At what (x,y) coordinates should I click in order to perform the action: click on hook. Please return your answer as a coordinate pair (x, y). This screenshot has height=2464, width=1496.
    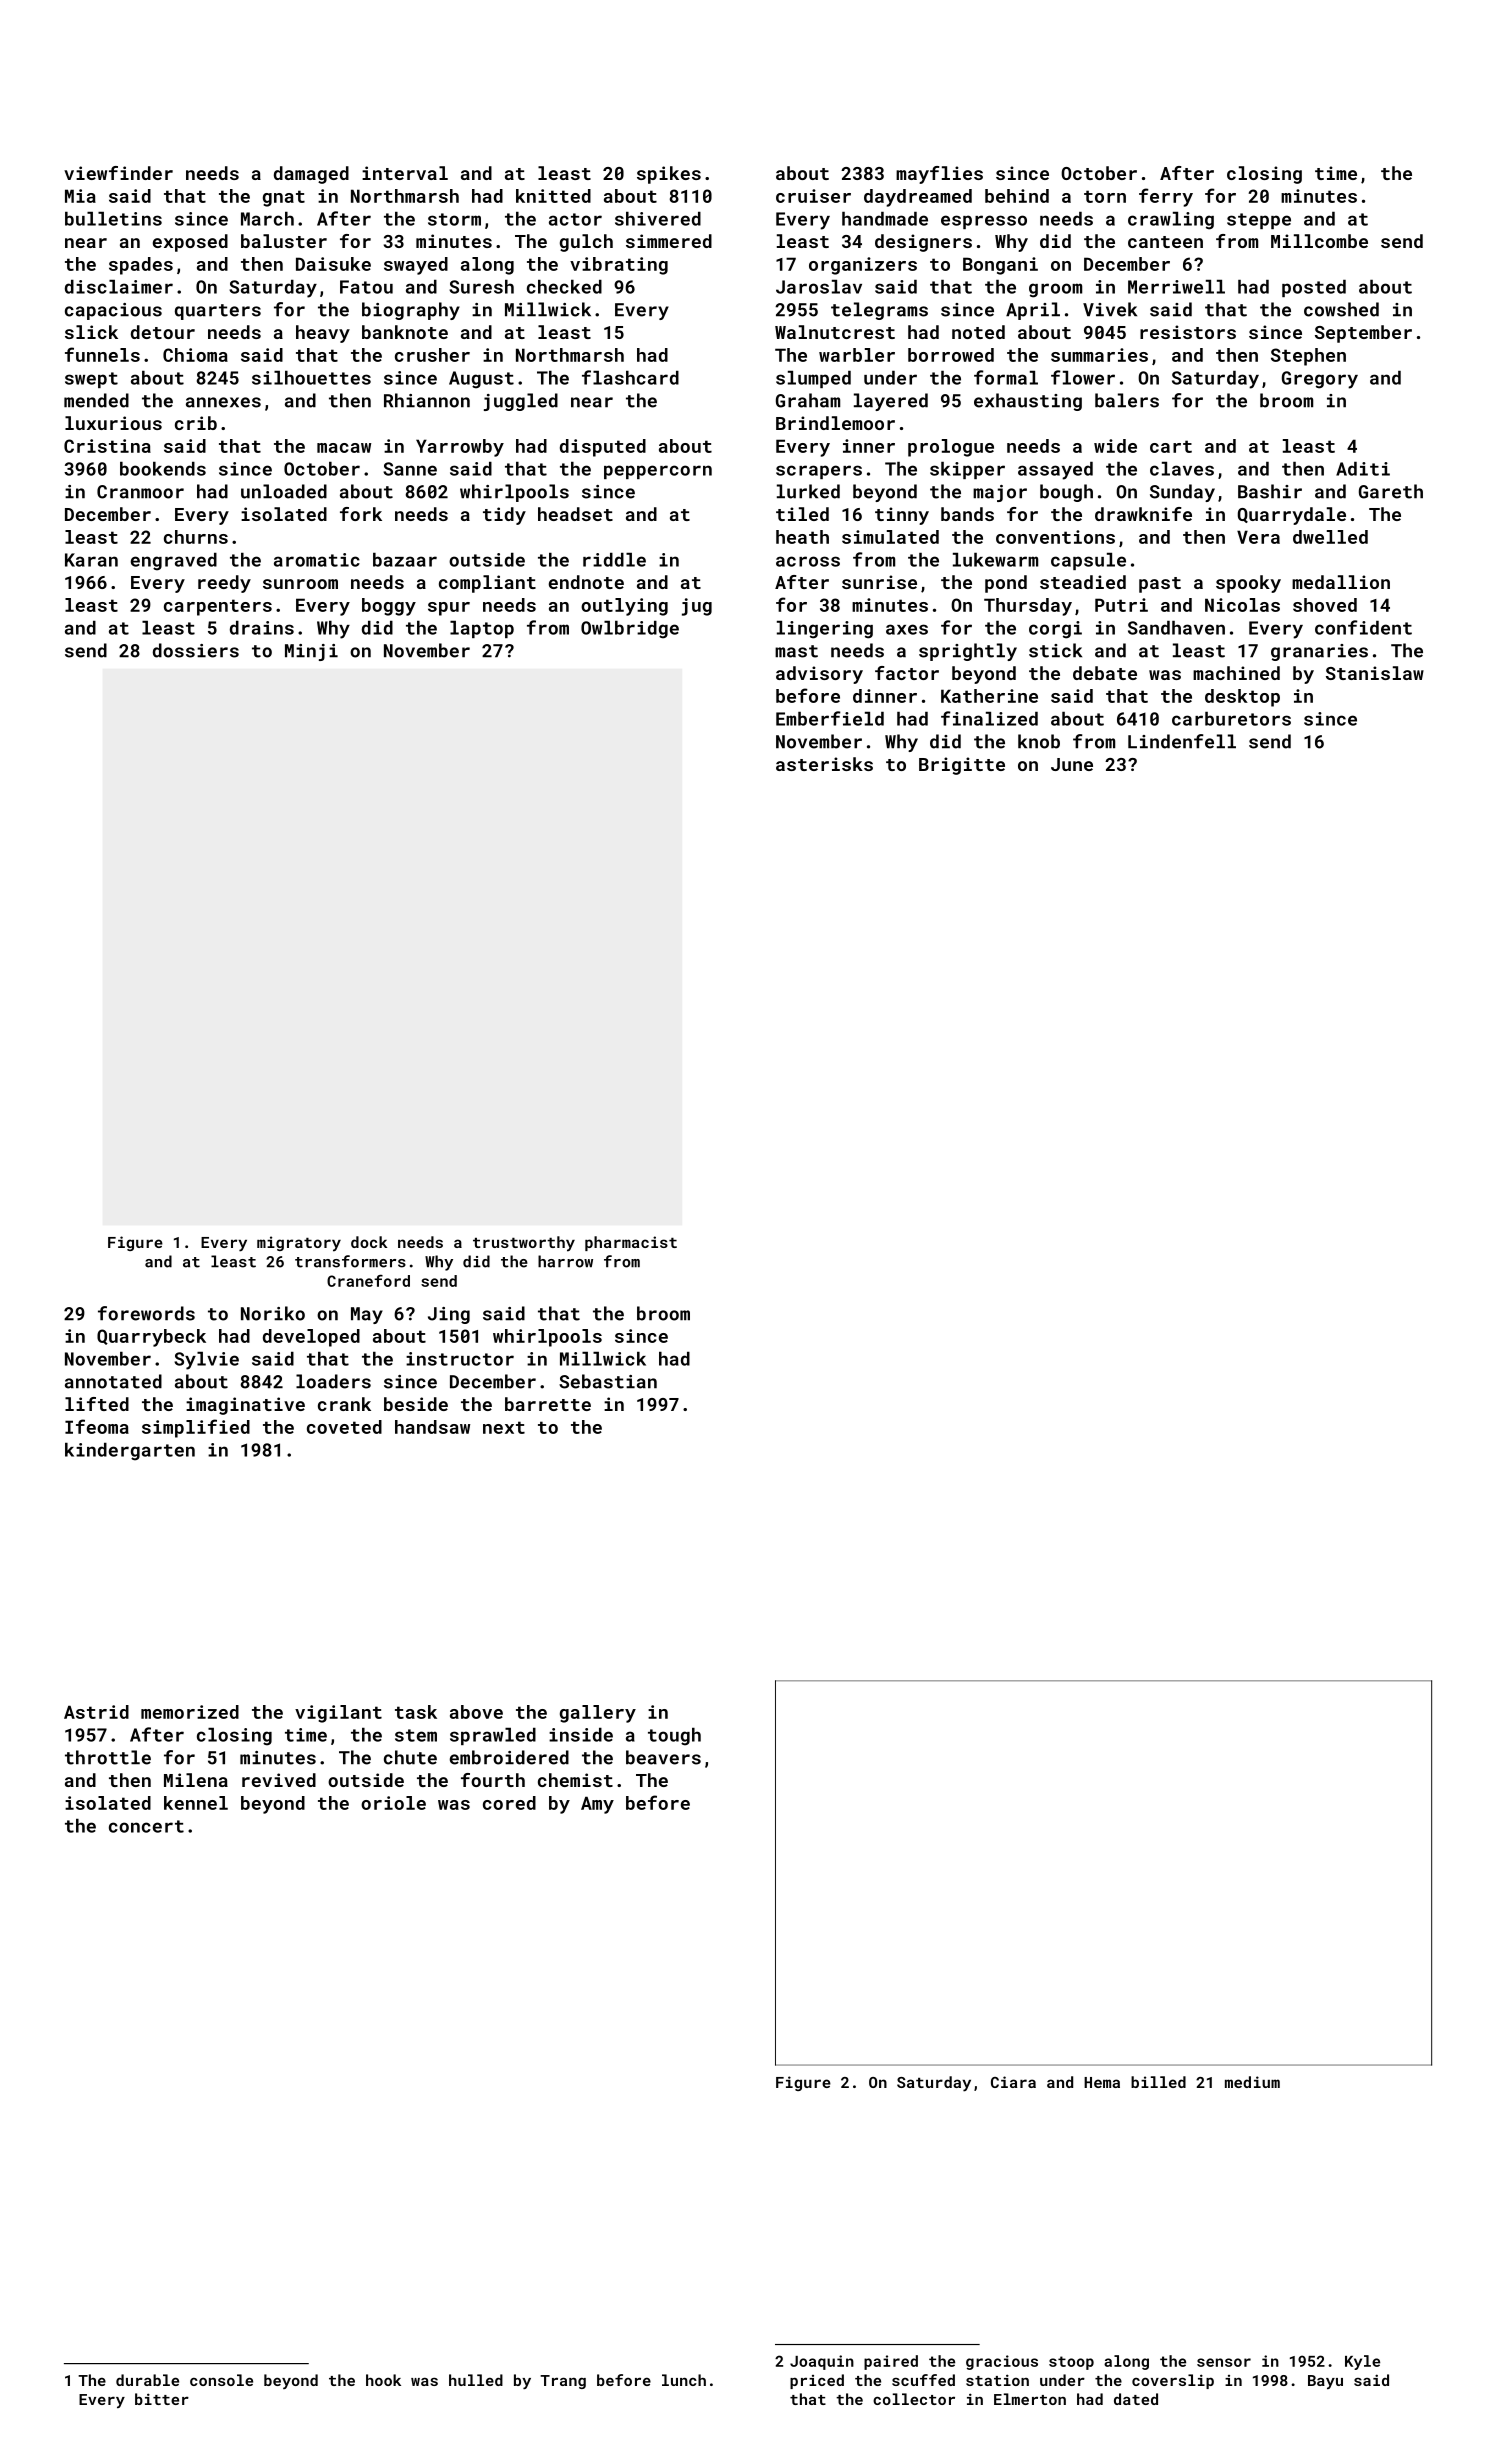
    Looking at the image, I should click on (383, 2380).
